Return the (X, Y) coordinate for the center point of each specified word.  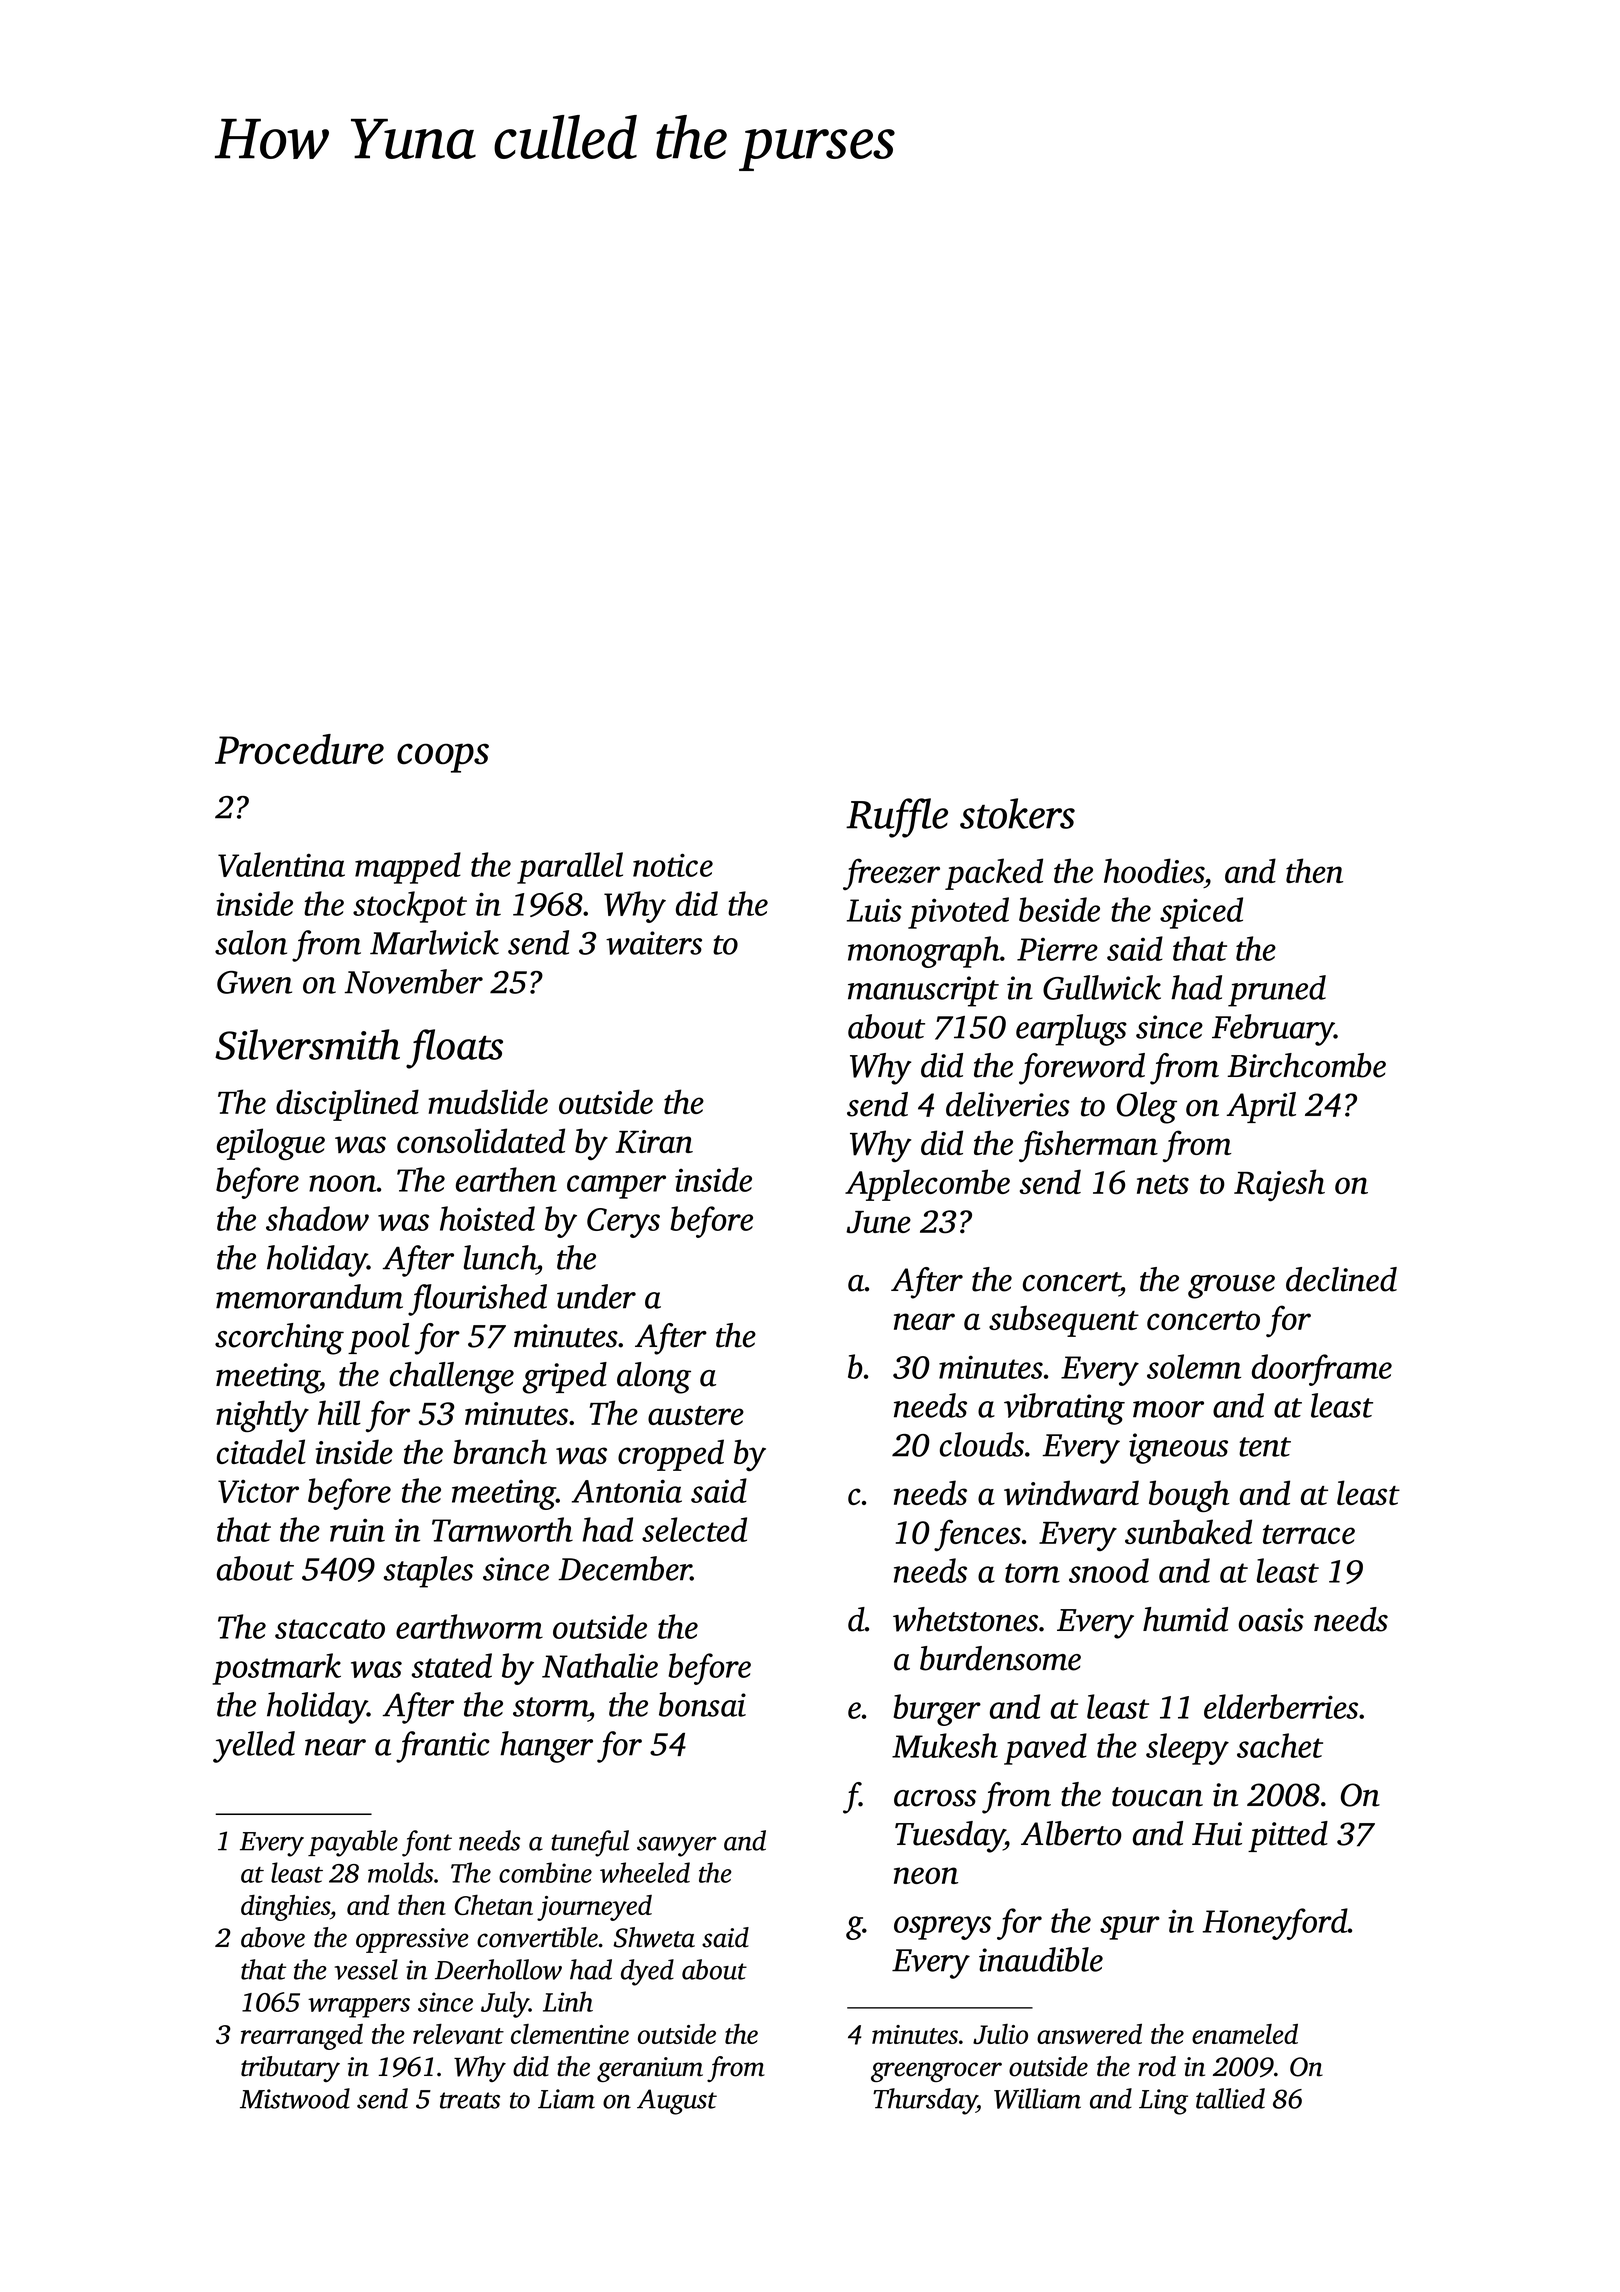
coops (443, 758)
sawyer (677, 1847)
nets (1163, 1184)
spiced (1201, 913)
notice (673, 865)
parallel (570, 868)
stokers (1017, 813)
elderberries (1281, 1706)
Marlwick (434, 942)
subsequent (1064, 1321)
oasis (1271, 1620)
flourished (477, 1300)
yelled (254, 1747)
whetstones (965, 1619)
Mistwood (295, 2098)
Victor (258, 1491)
